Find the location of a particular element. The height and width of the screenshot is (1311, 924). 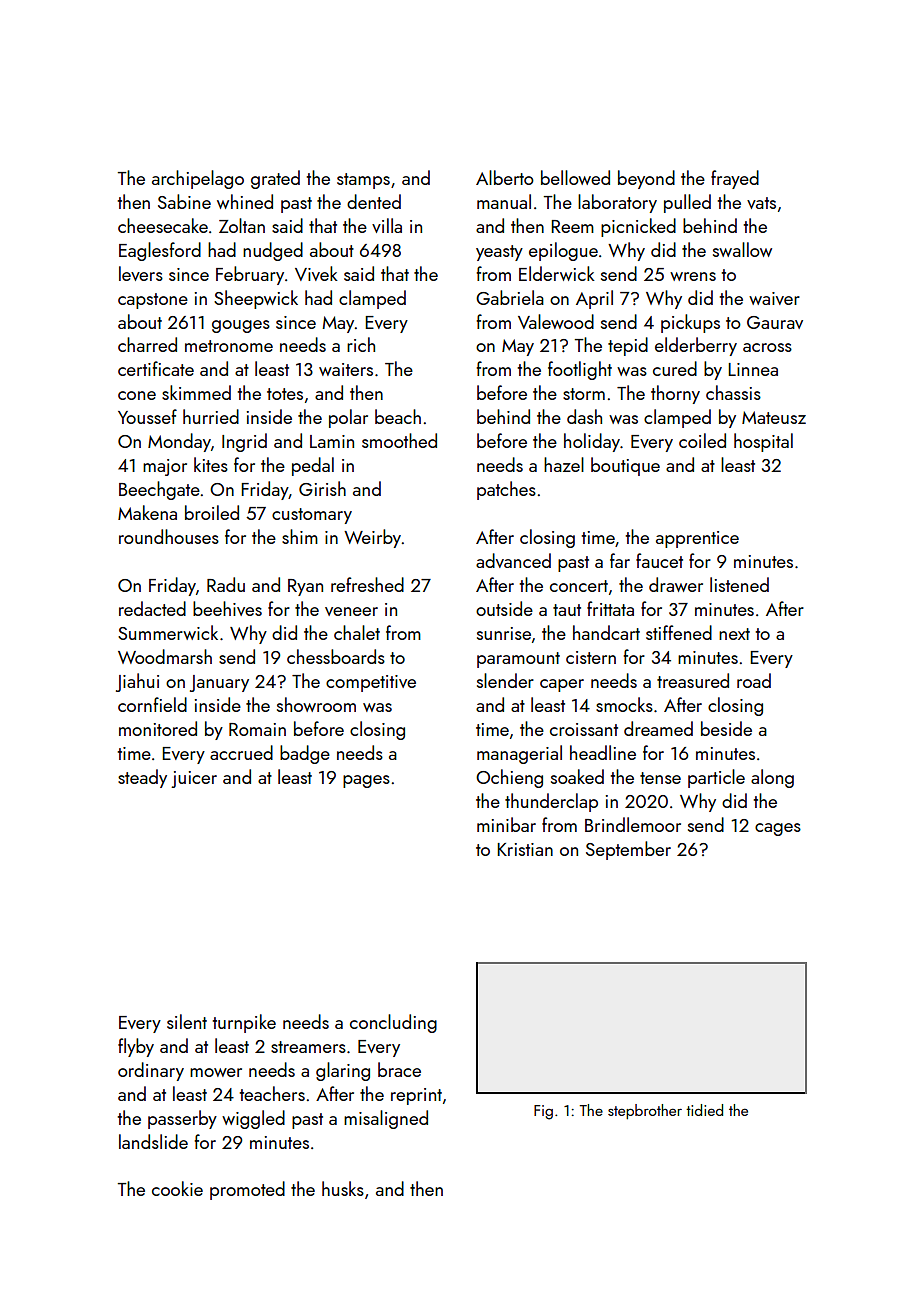

chessboards is located at coordinates (336, 656).
